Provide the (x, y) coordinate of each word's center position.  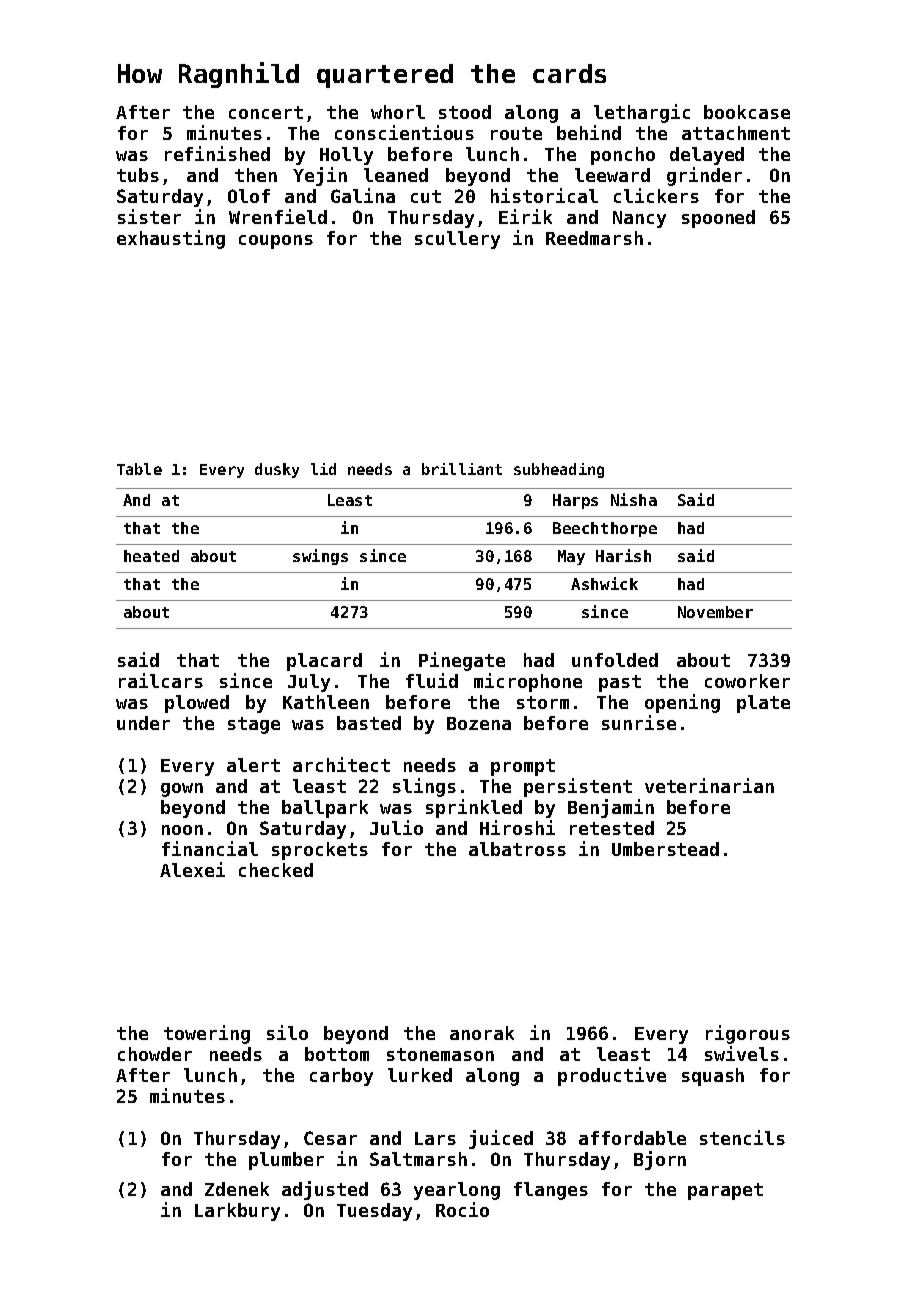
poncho (623, 156)
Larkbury (237, 1212)
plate (763, 704)
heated (151, 556)
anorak (482, 1033)
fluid (432, 680)
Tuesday (374, 1212)
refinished (217, 153)
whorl (398, 112)
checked (276, 870)
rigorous (748, 1034)
